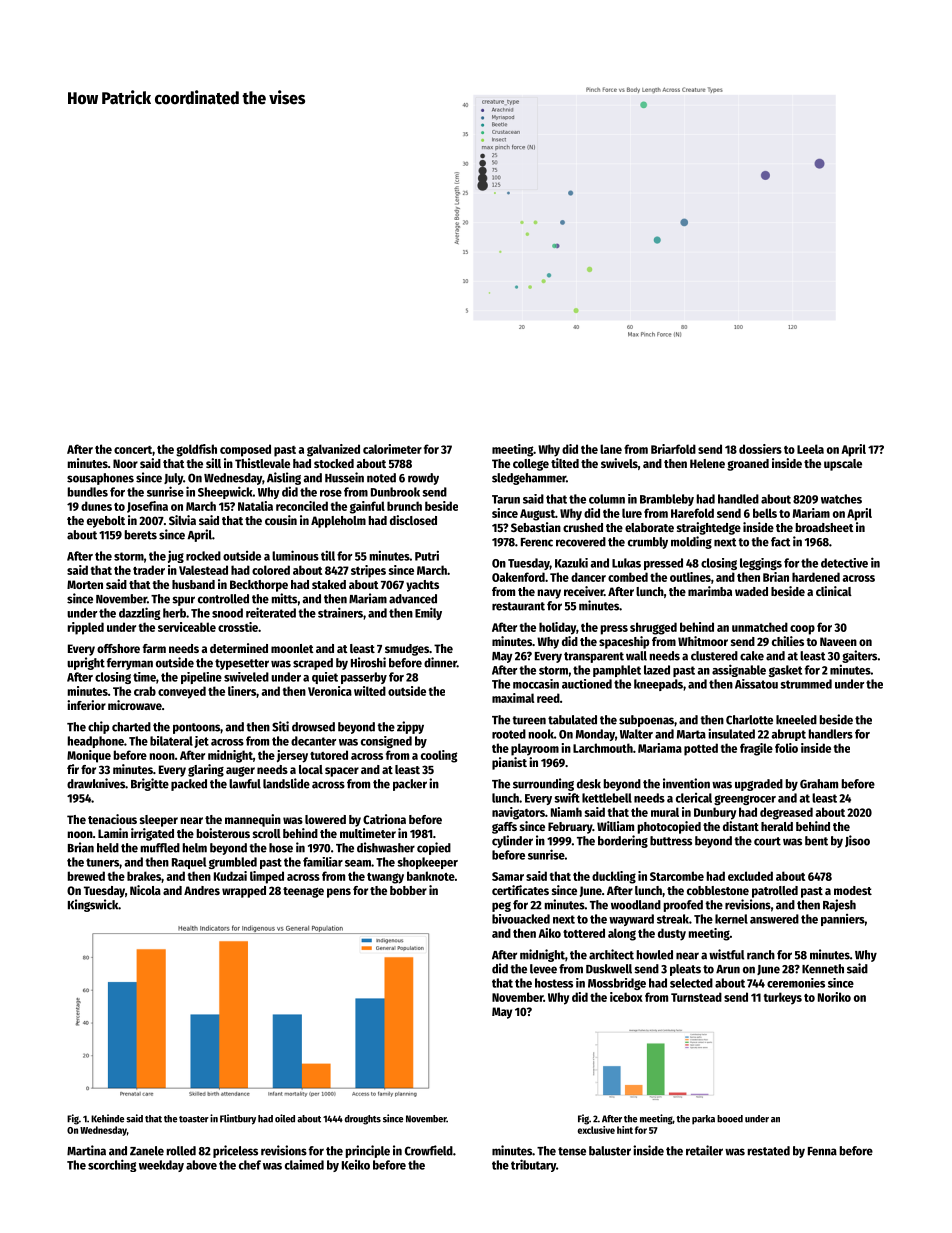  Describe the element at coordinates (93, 905) in the screenshot. I see `Kingswick` at that location.
